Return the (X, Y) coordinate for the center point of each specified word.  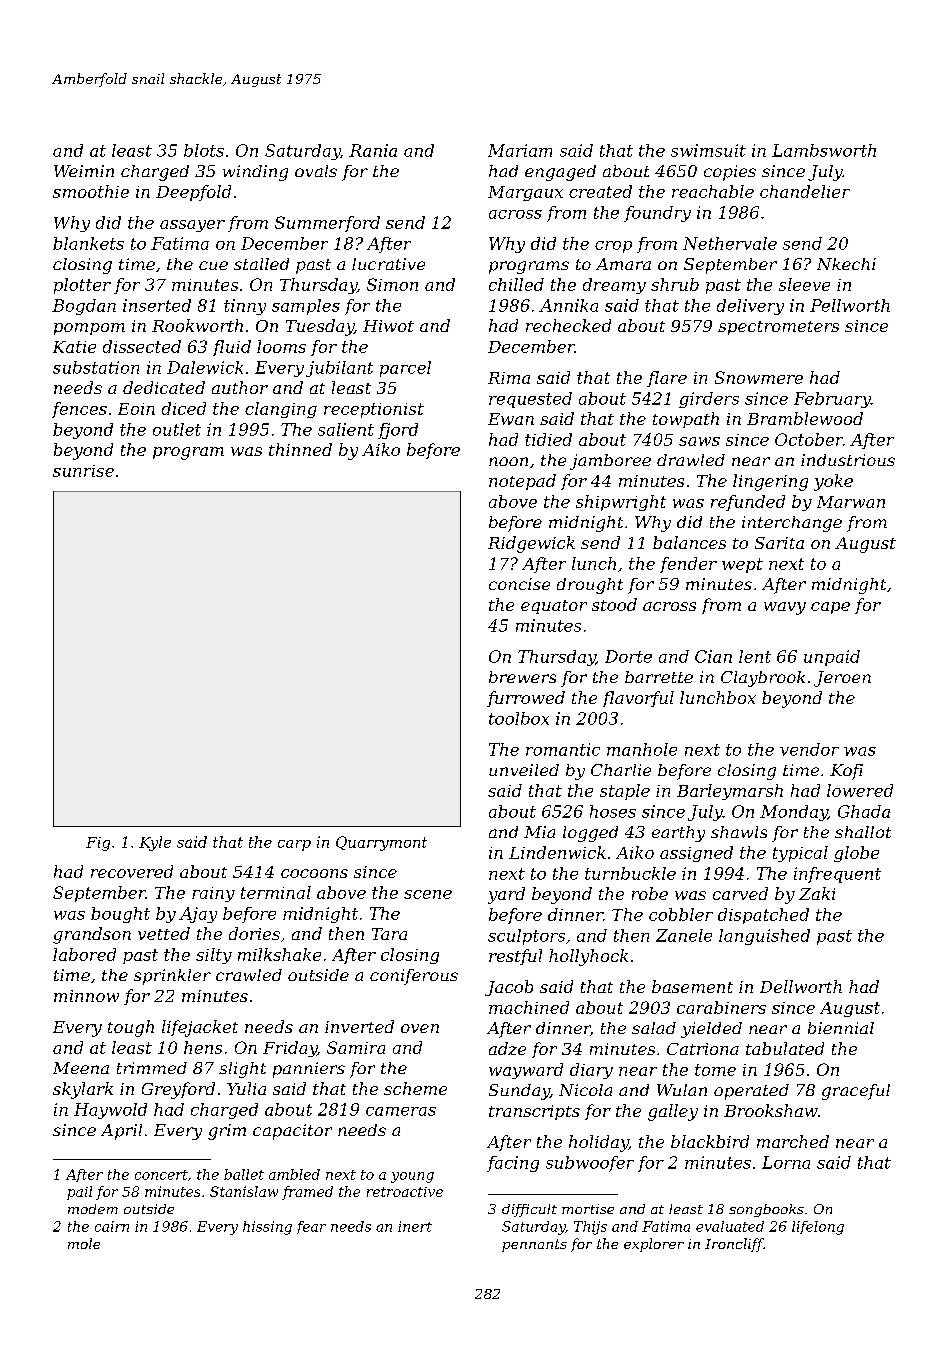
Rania (373, 150)
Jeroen (842, 679)
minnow (86, 996)
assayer (192, 226)
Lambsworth (824, 150)
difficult (529, 1210)
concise (519, 584)
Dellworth (801, 986)
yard (506, 895)
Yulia (246, 1088)
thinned (300, 449)
